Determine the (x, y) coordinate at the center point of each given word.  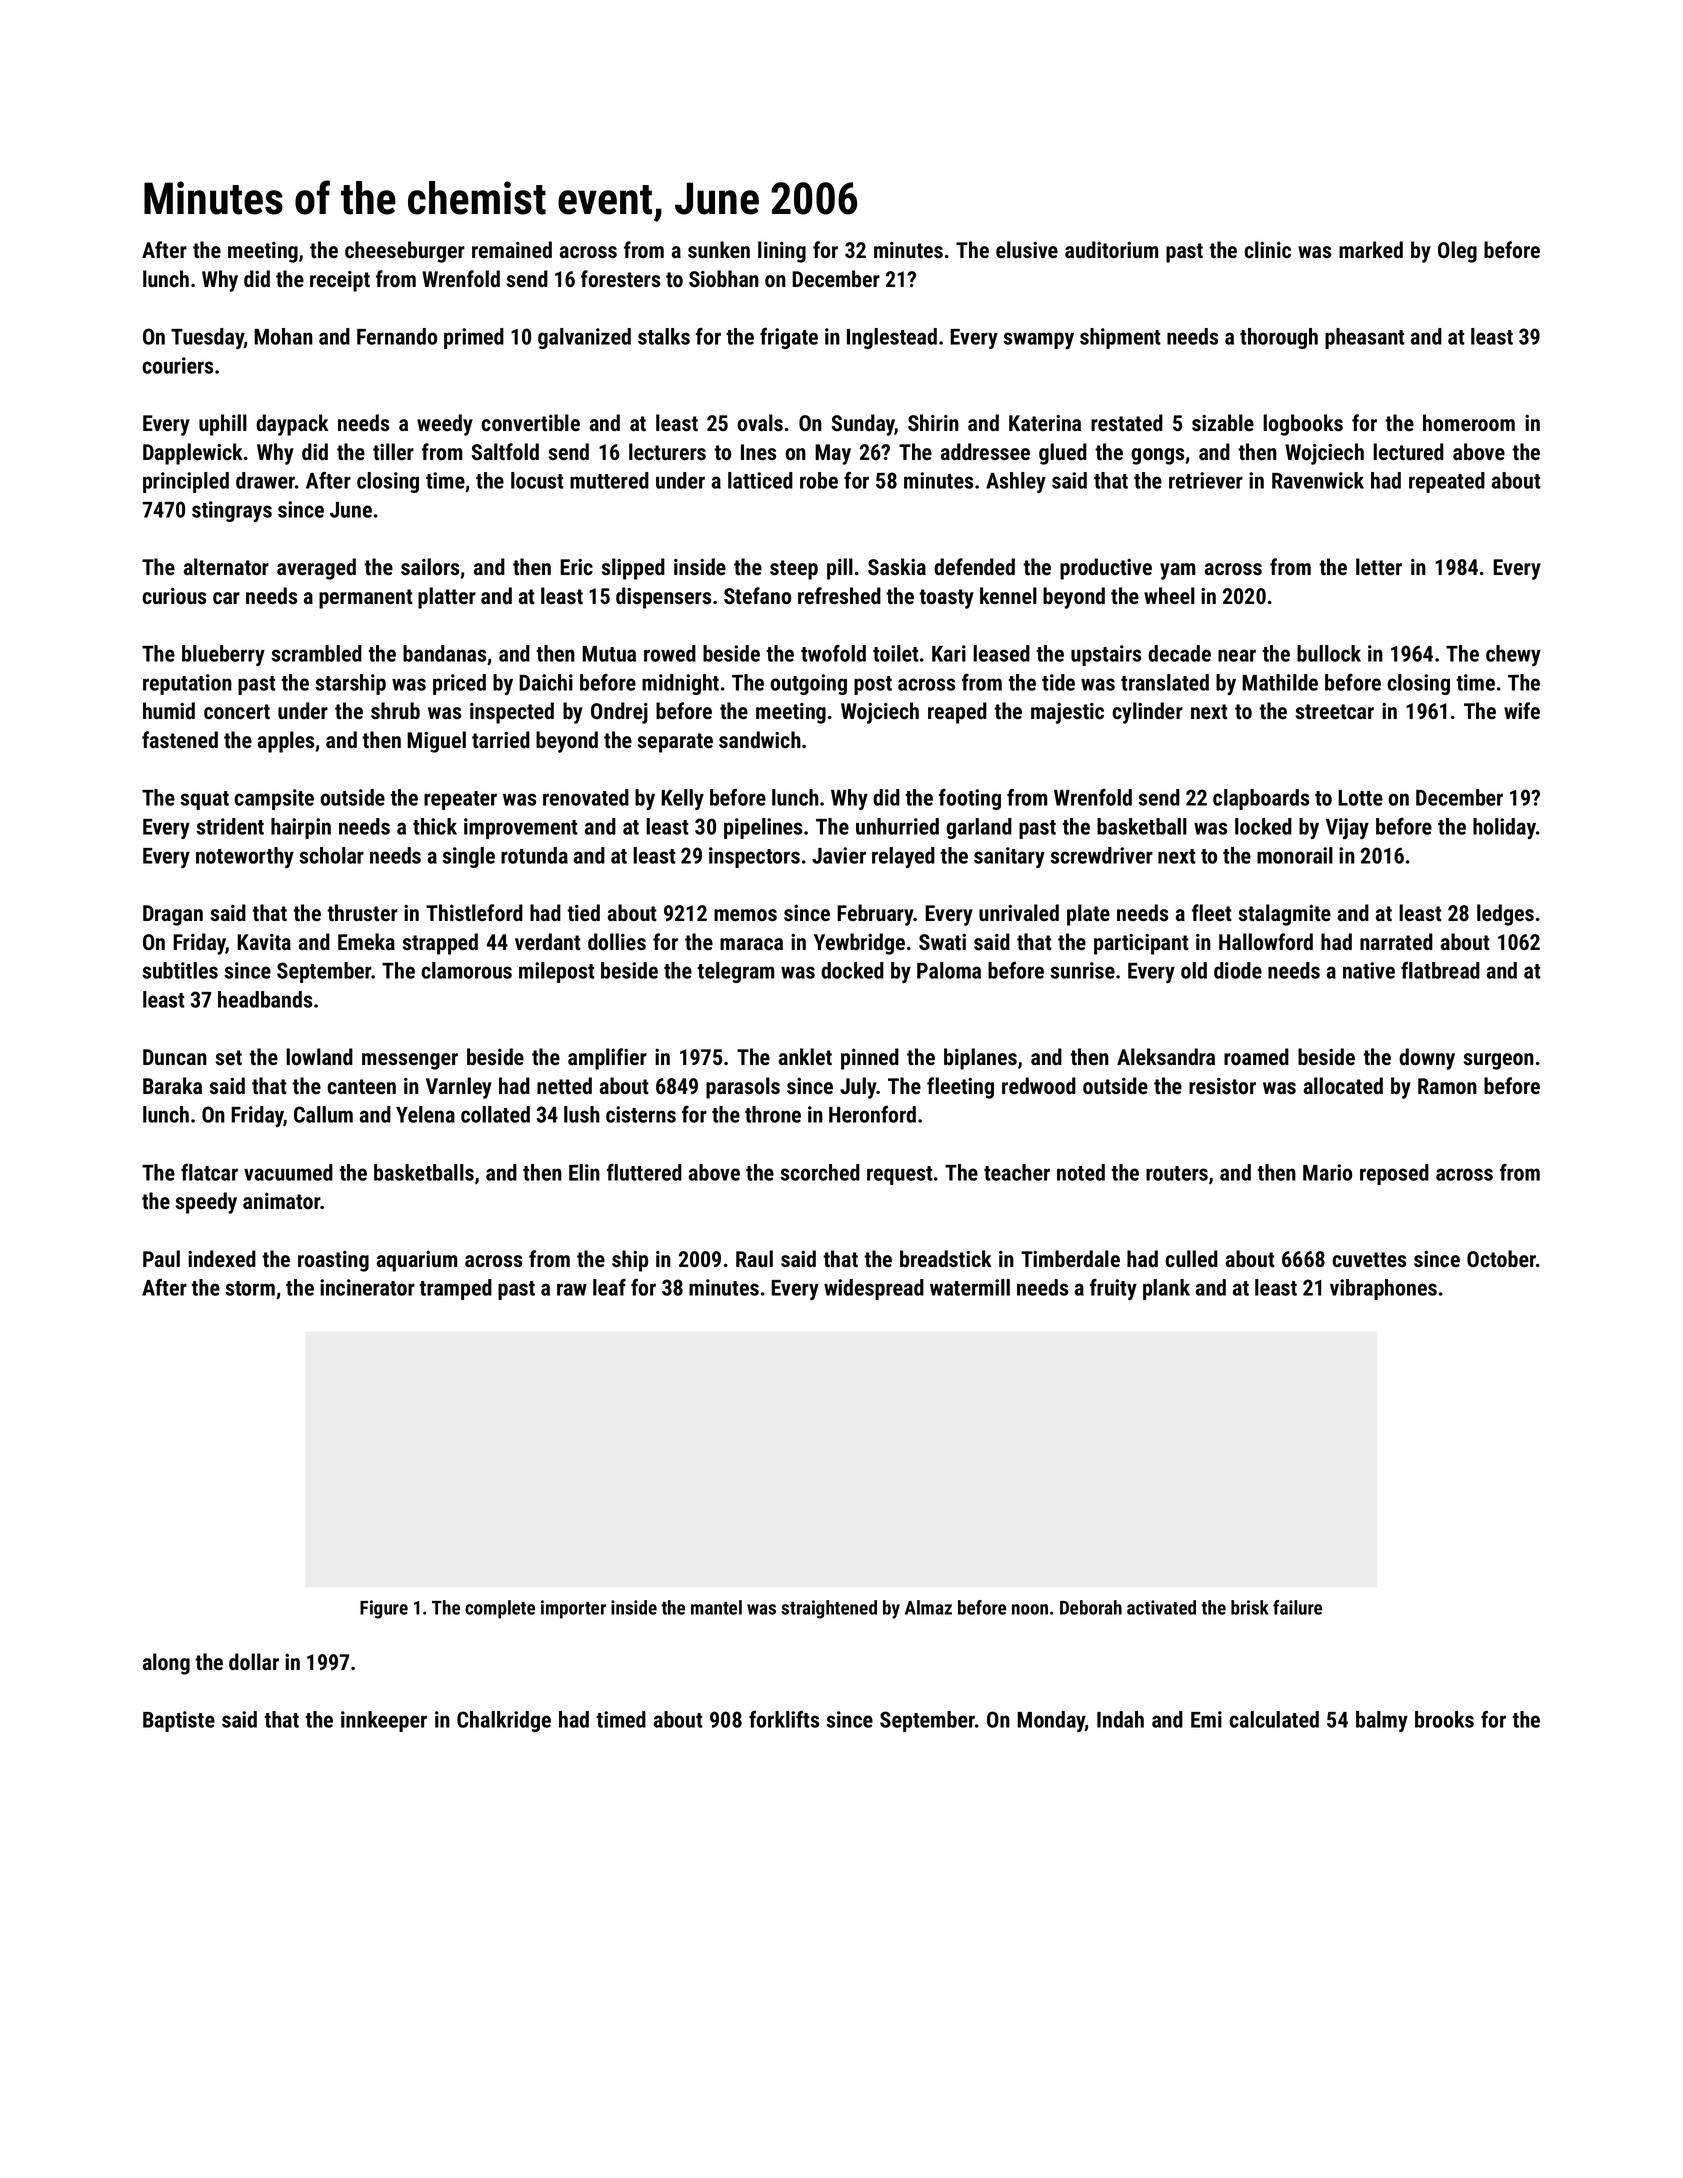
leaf (609, 1287)
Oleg (1457, 252)
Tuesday (207, 338)
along (166, 1664)
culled (1191, 1258)
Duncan (175, 1057)
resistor (1222, 1086)
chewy (1513, 655)
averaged (316, 569)
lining (782, 252)
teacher (1017, 1172)
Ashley (1016, 482)
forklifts (784, 1719)
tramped (455, 1289)
